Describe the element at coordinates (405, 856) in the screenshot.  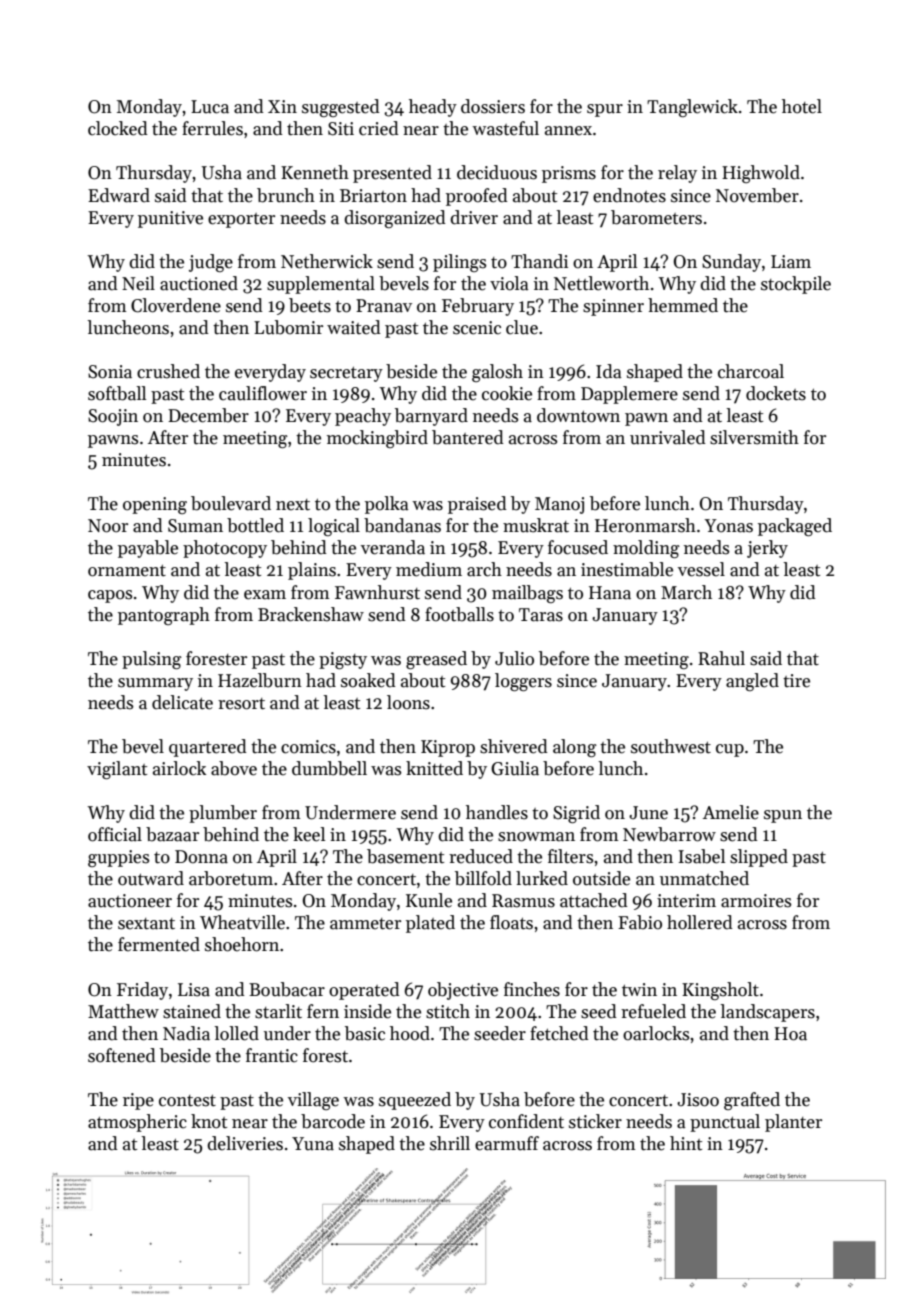
I see `basement` at that location.
